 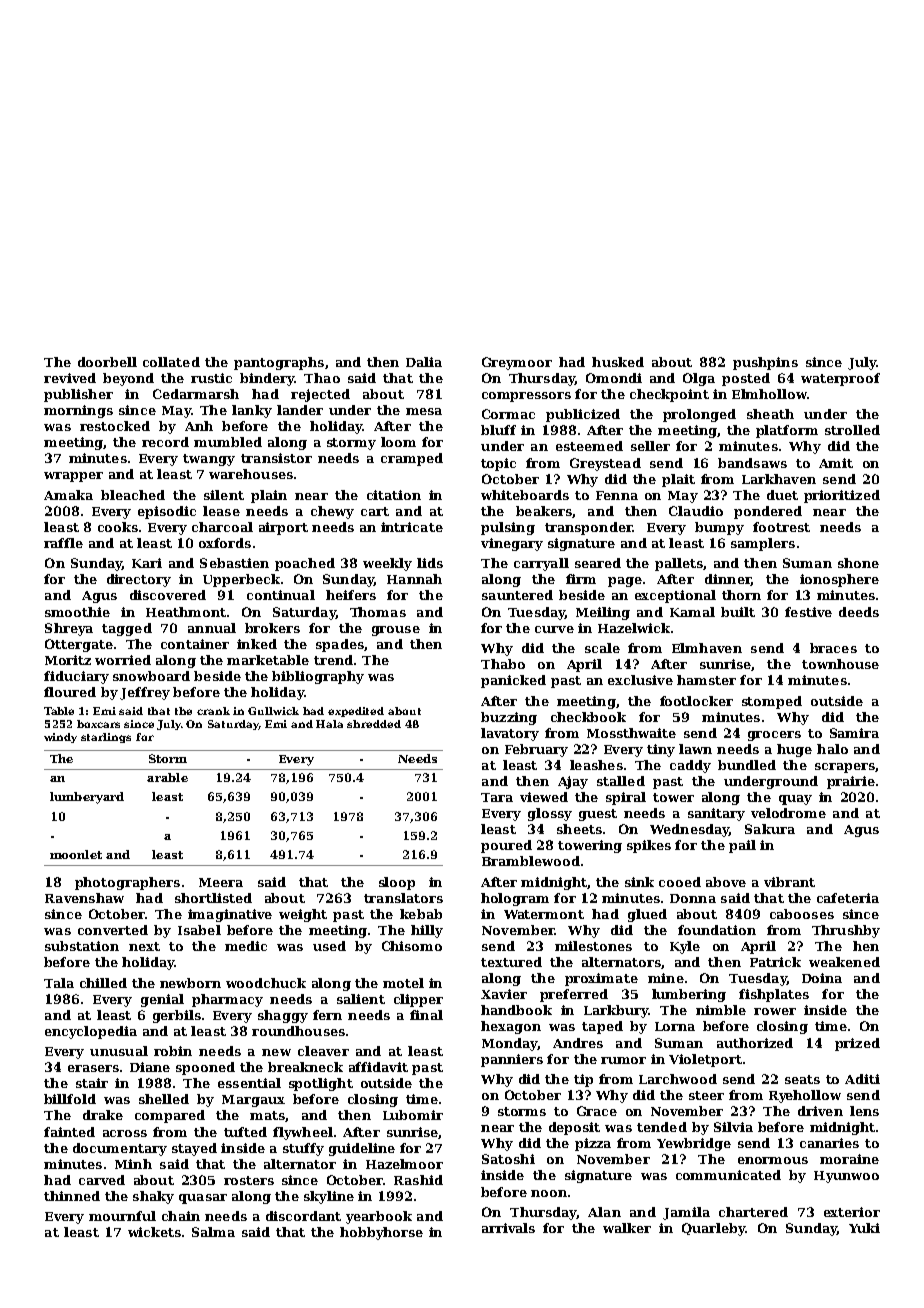 What do you see at coordinates (605, 464) in the screenshot?
I see `Greystead` at bounding box center [605, 464].
